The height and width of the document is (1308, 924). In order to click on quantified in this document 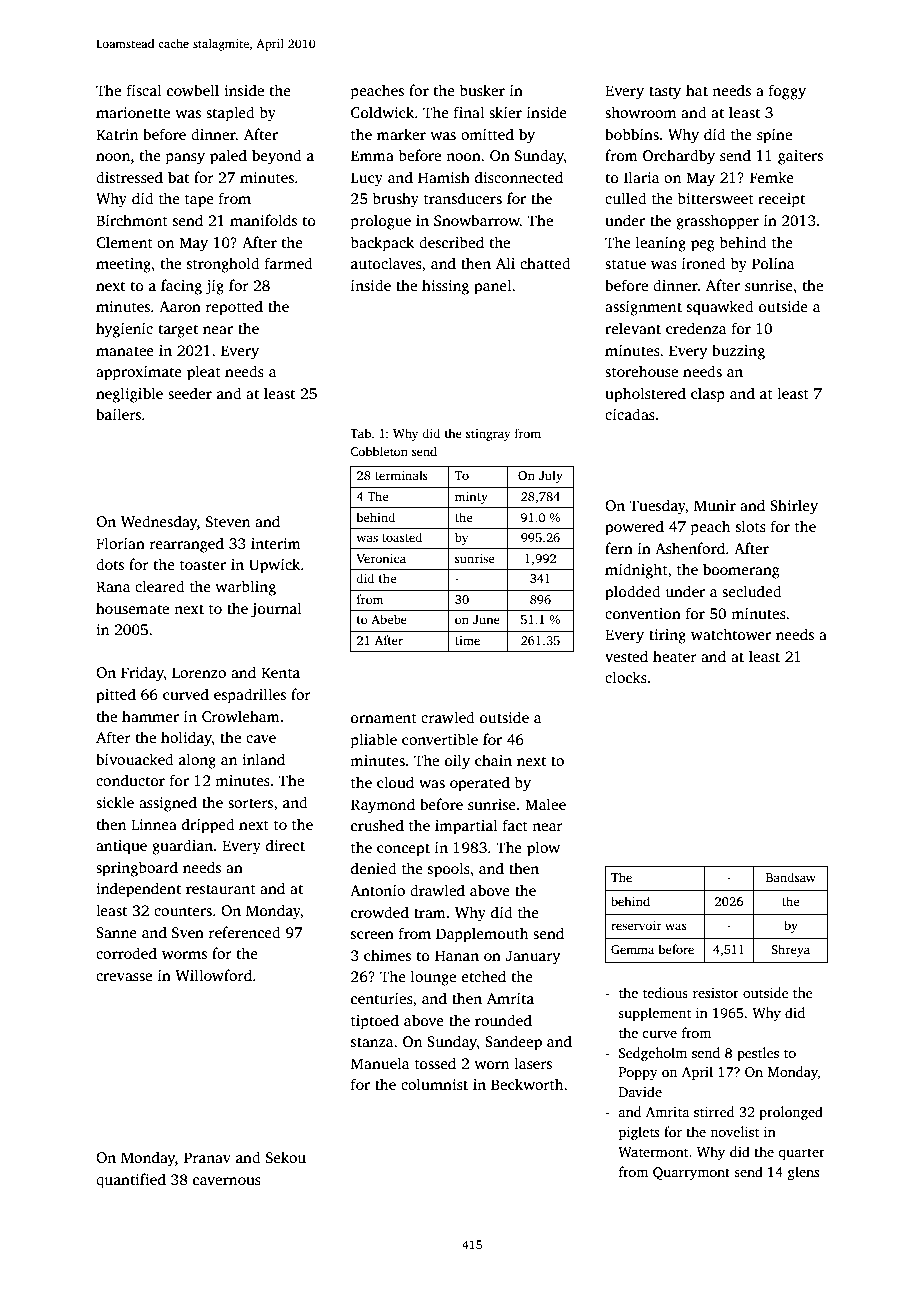, I will do `click(131, 1181)`.
